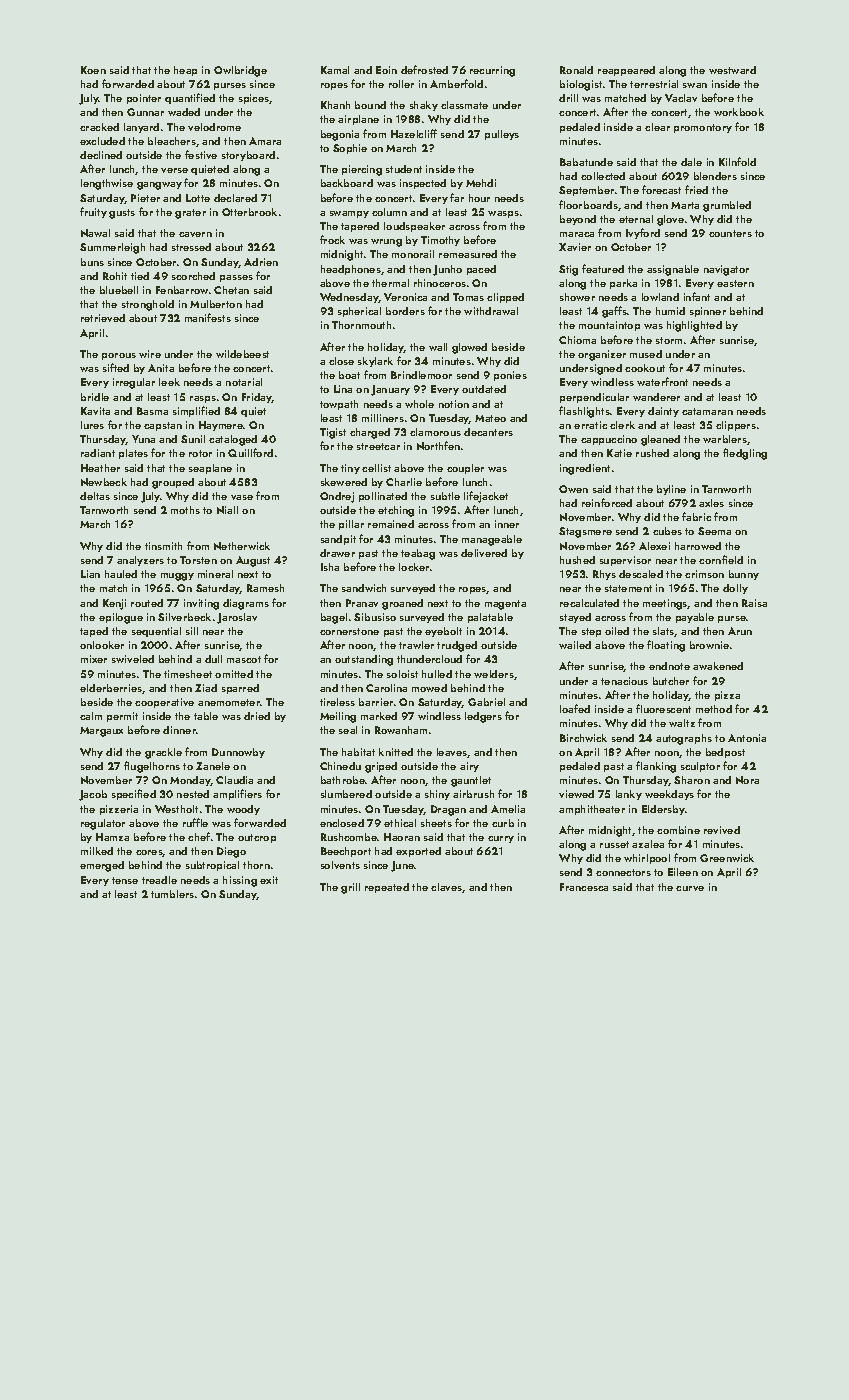 Image resolution: width=849 pixels, height=1400 pixels. Describe the element at coordinates (576, 70) in the screenshot. I see `Ronald` at that location.
